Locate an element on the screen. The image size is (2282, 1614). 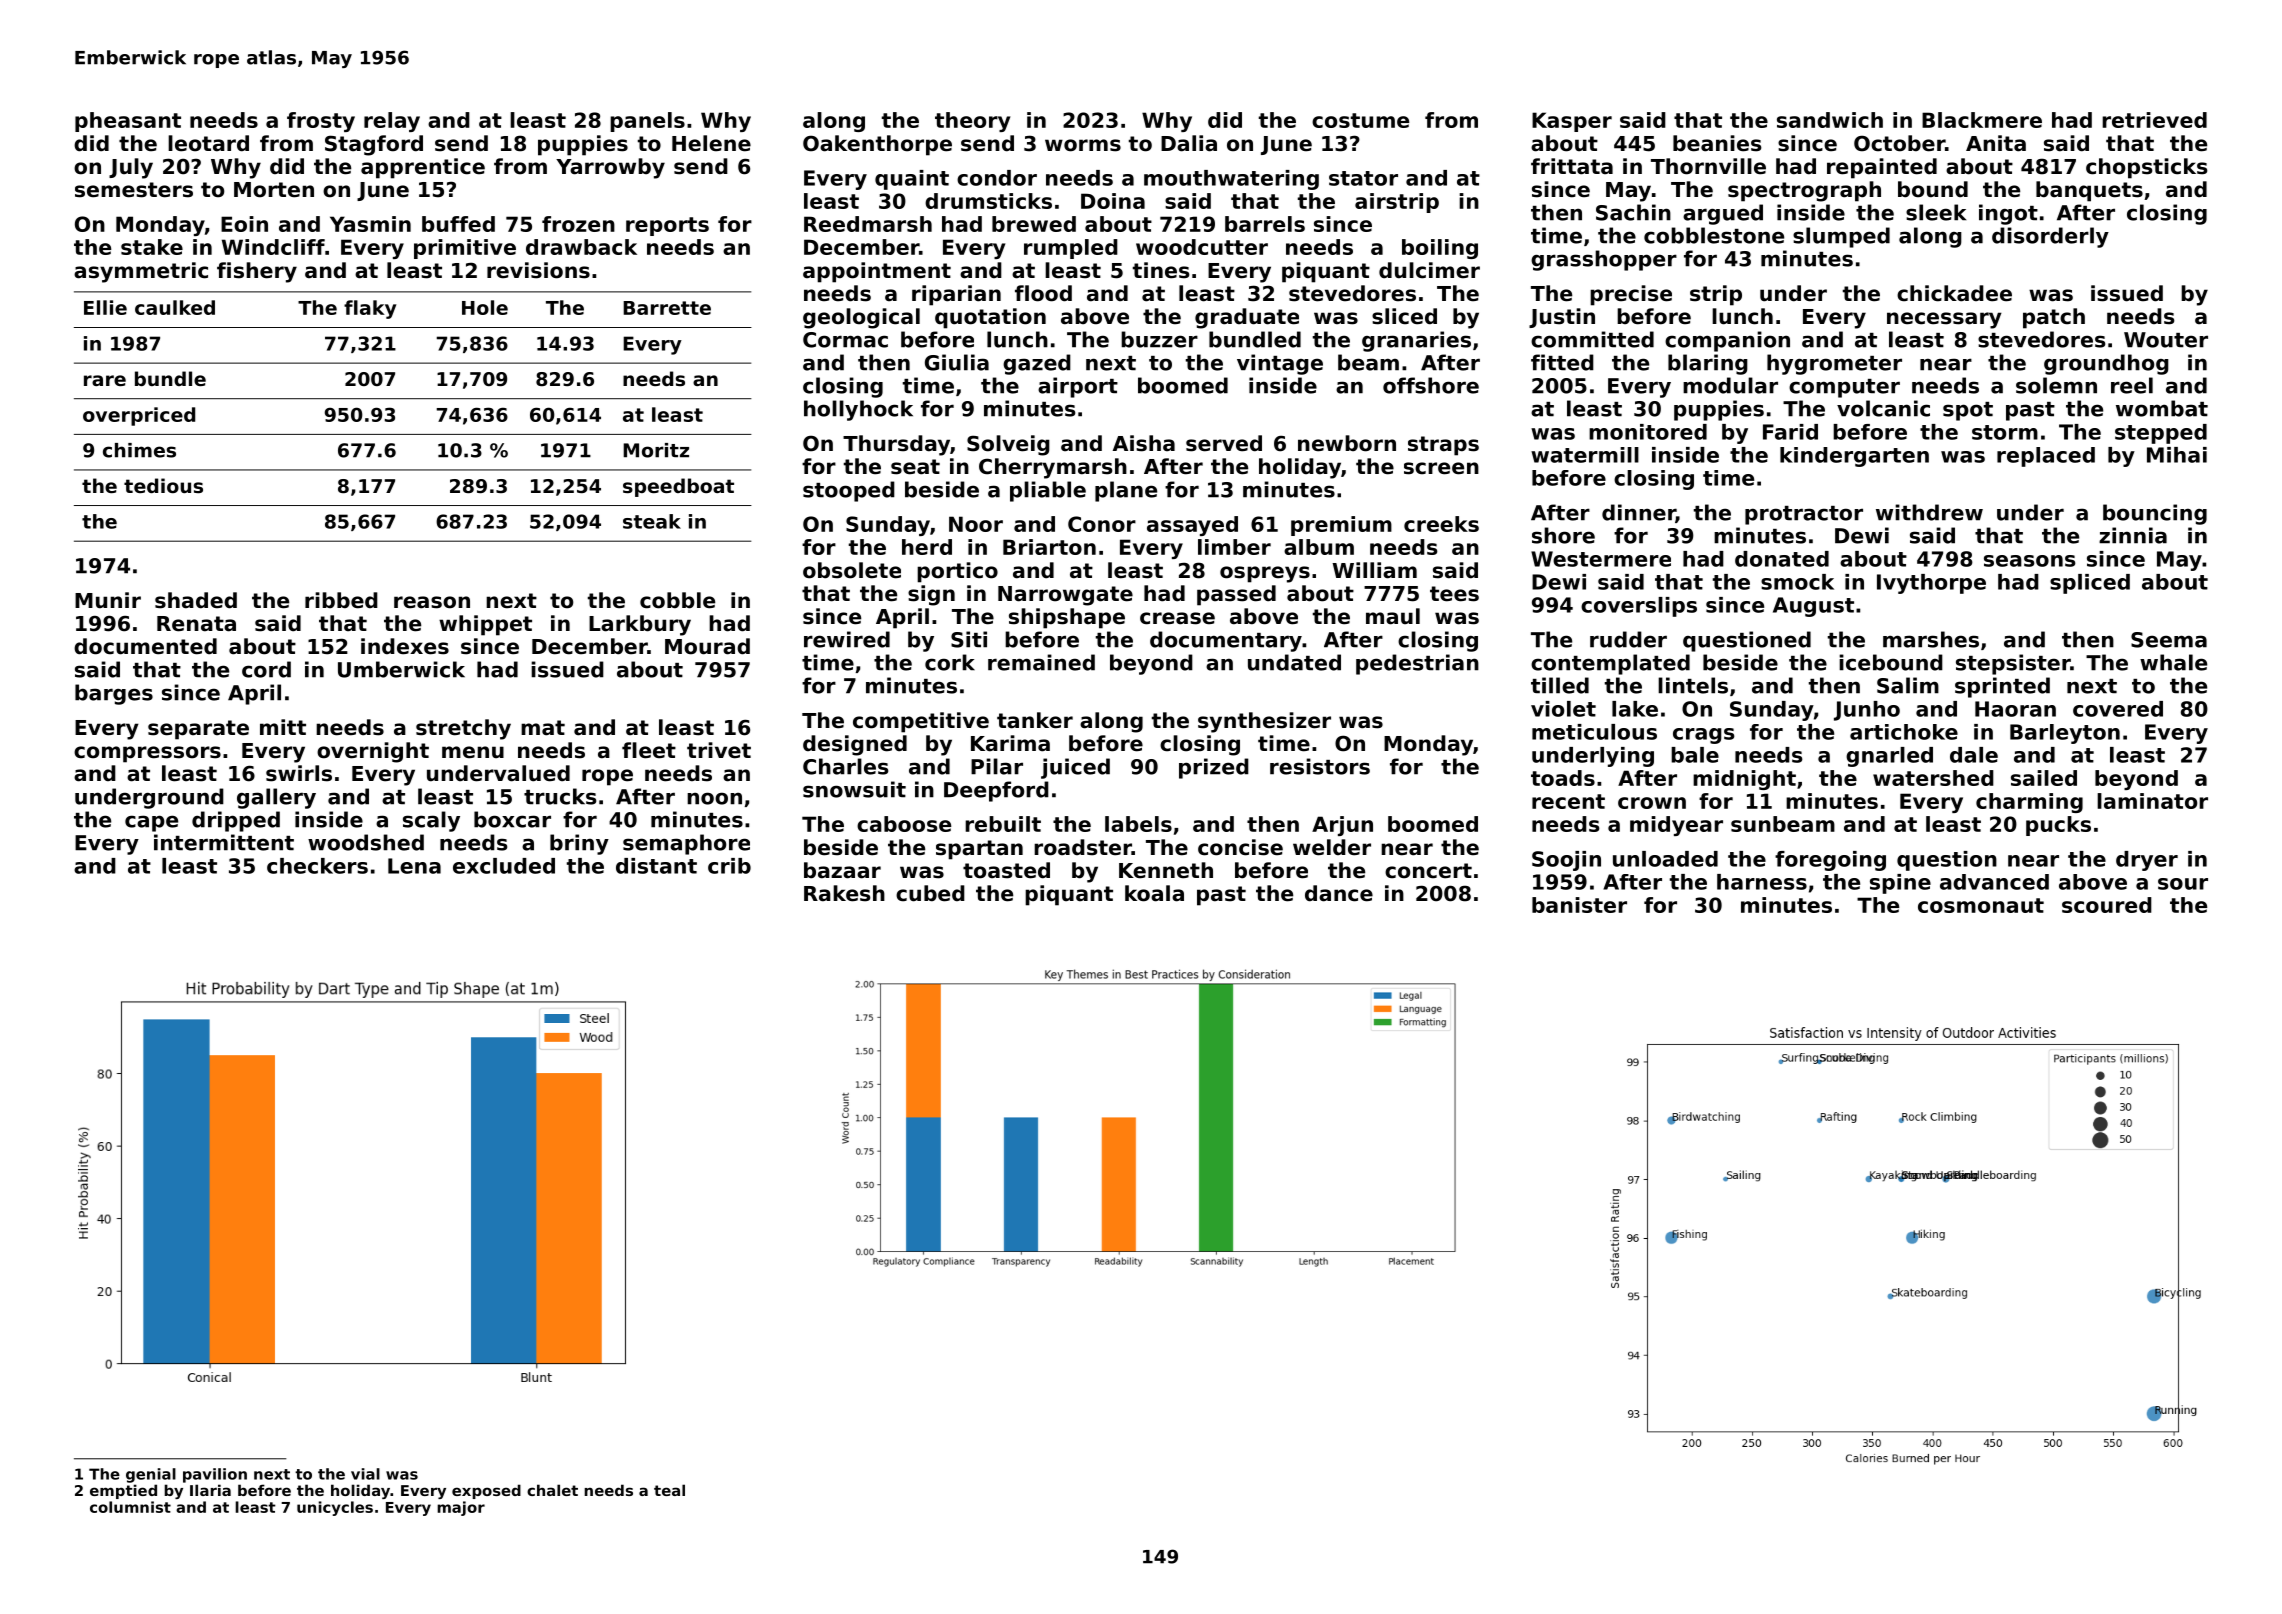
rewired is located at coordinates (847, 639).
